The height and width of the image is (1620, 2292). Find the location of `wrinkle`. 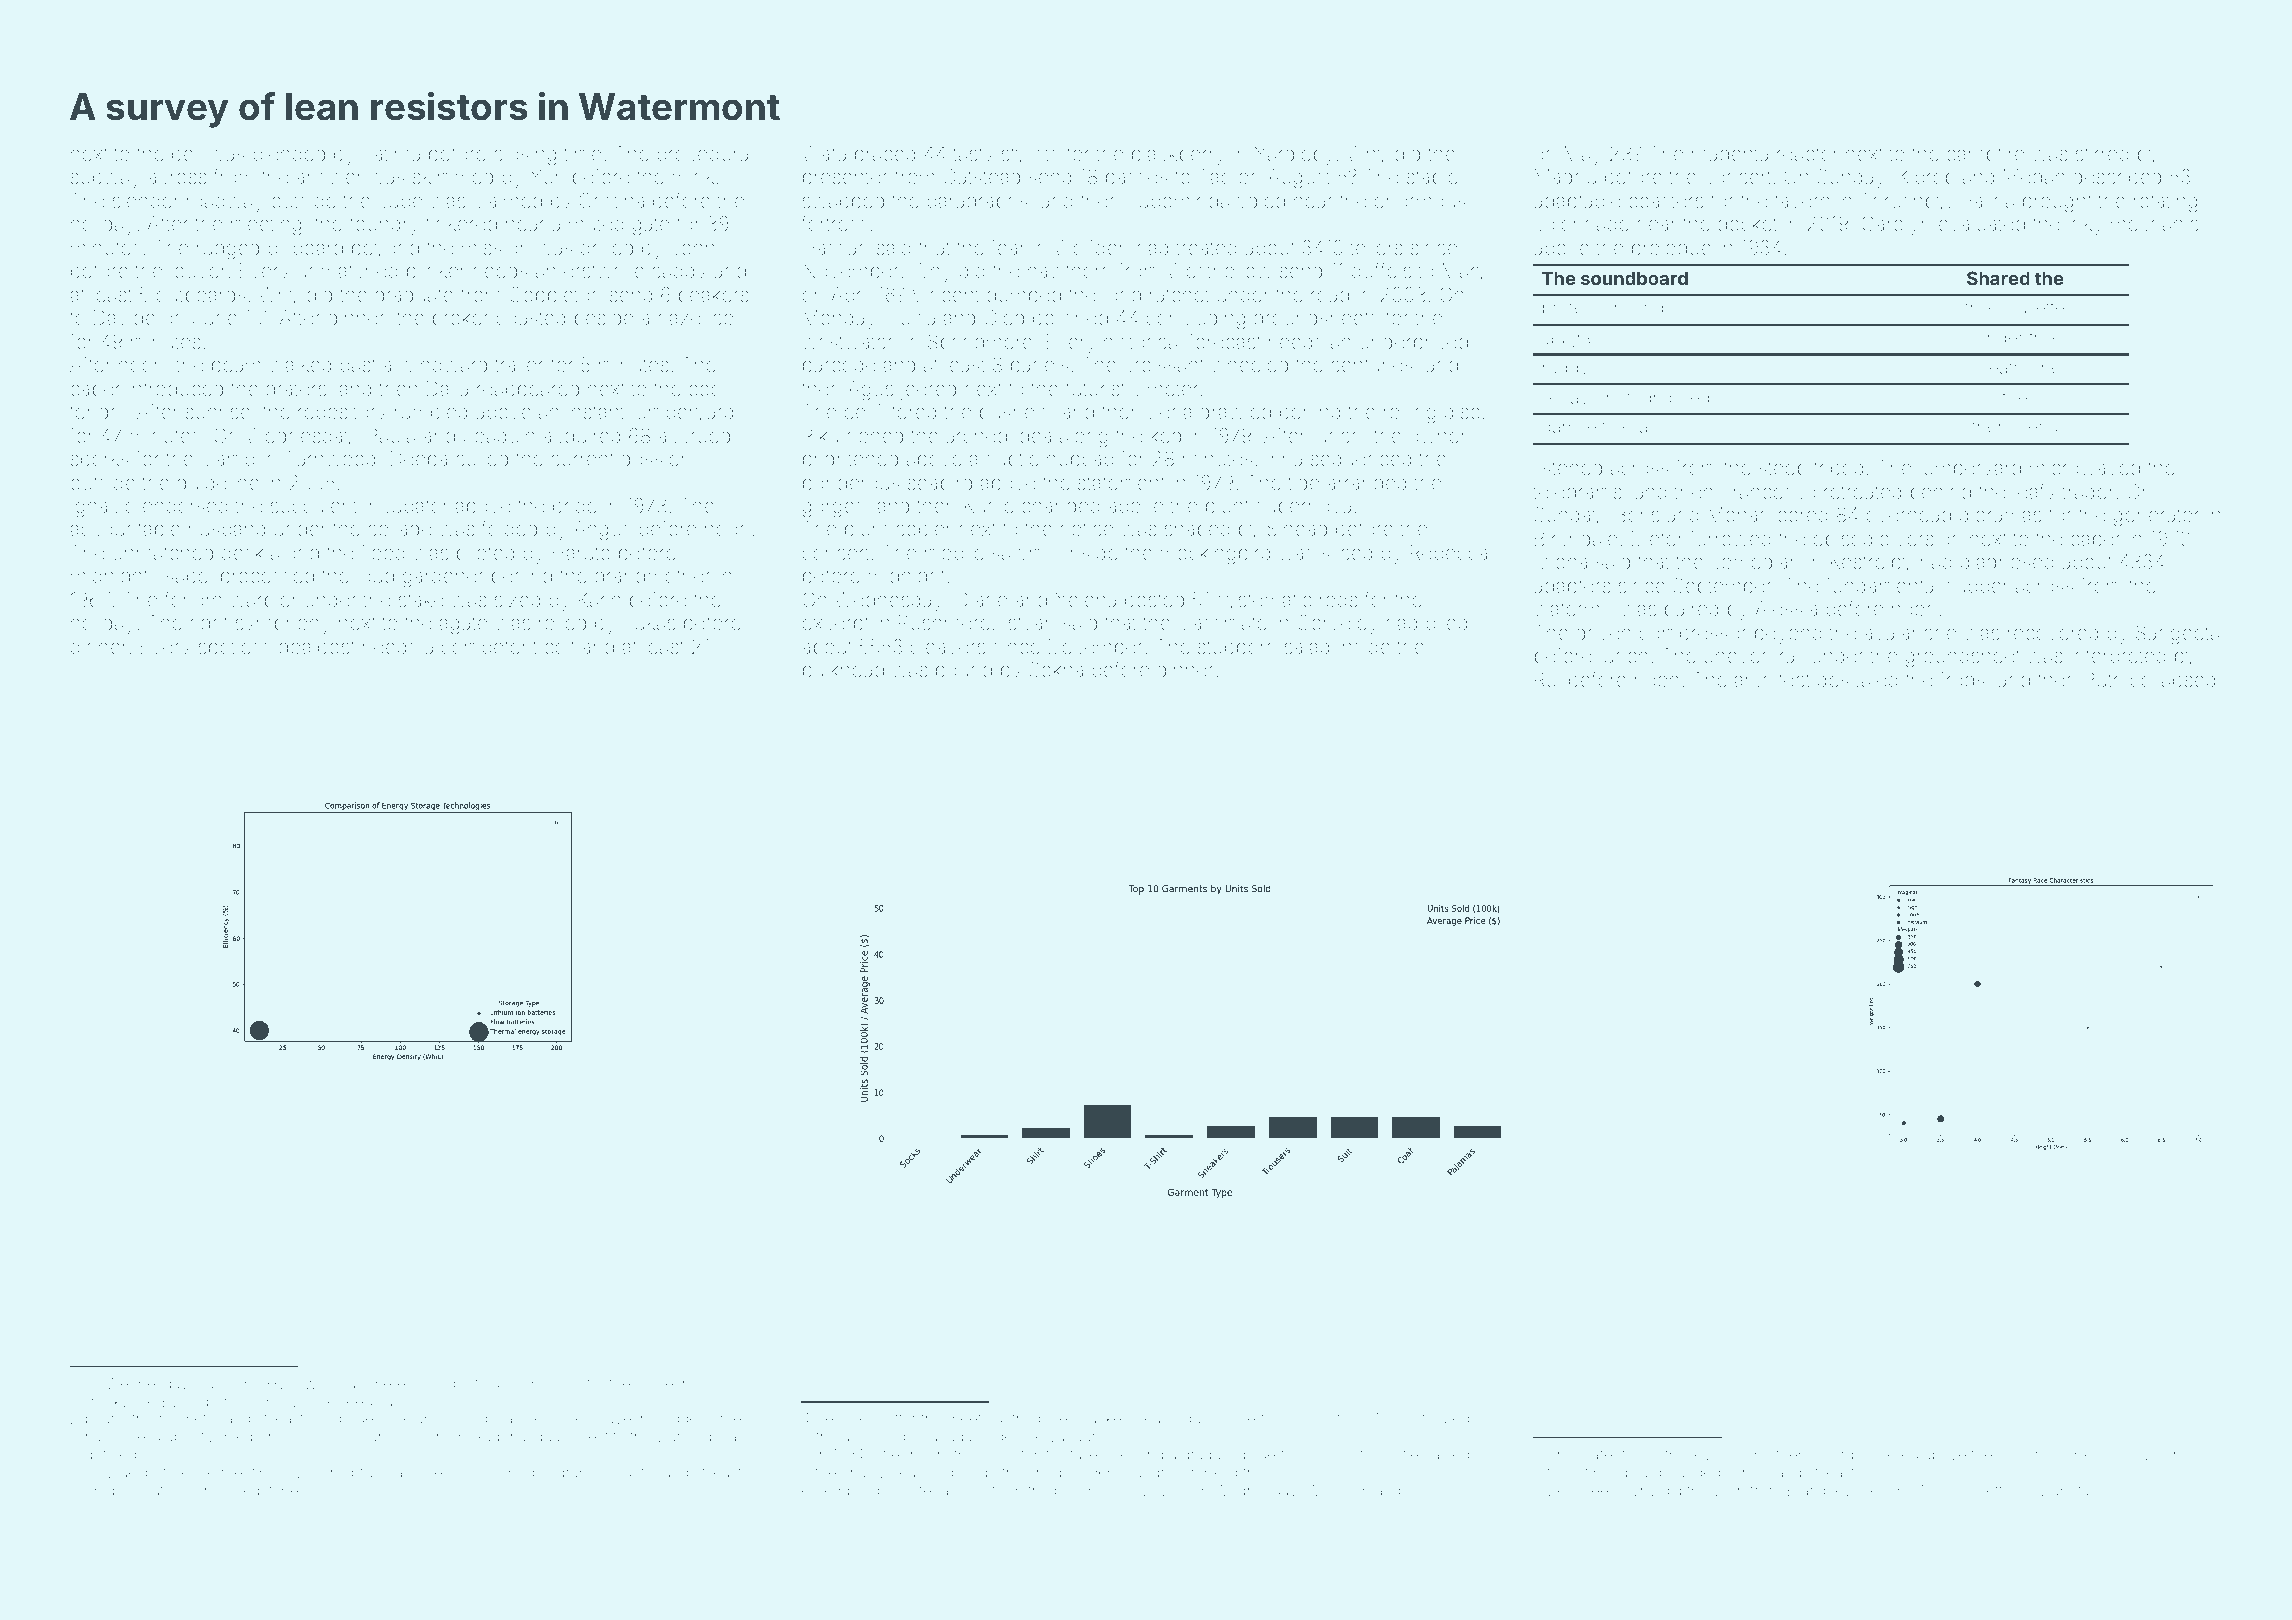

wrinkle is located at coordinates (2077, 1454).
